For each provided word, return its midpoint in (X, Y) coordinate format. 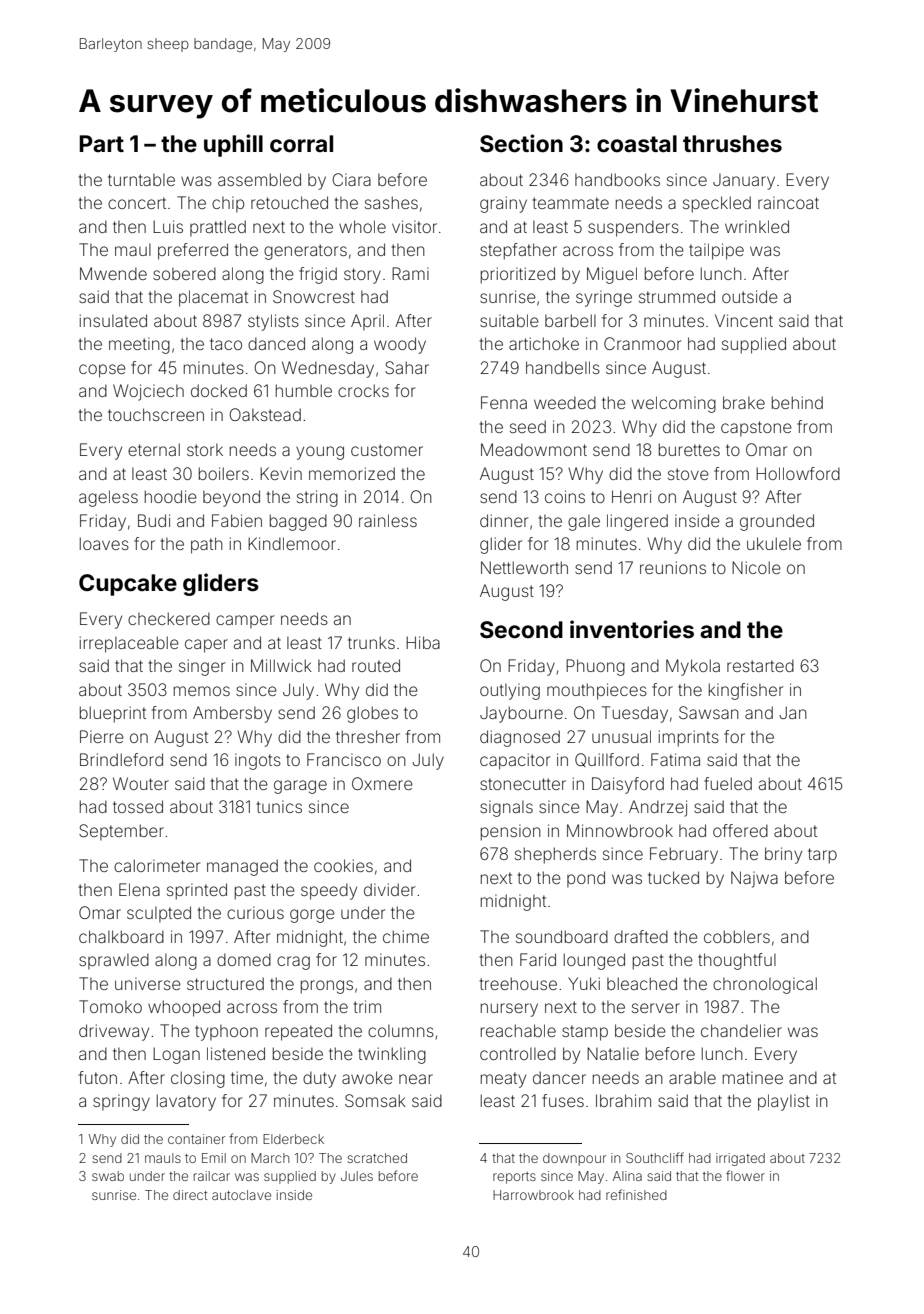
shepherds (555, 855)
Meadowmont (534, 449)
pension (511, 832)
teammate (571, 203)
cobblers (737, 936)
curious (255, 912)
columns (401, 1031)
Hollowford (798, 473)
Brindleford (121, 759)
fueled (728, 783)
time (247, 1077)
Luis (168, 226)
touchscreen (156, 414)
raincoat (788, 202)
